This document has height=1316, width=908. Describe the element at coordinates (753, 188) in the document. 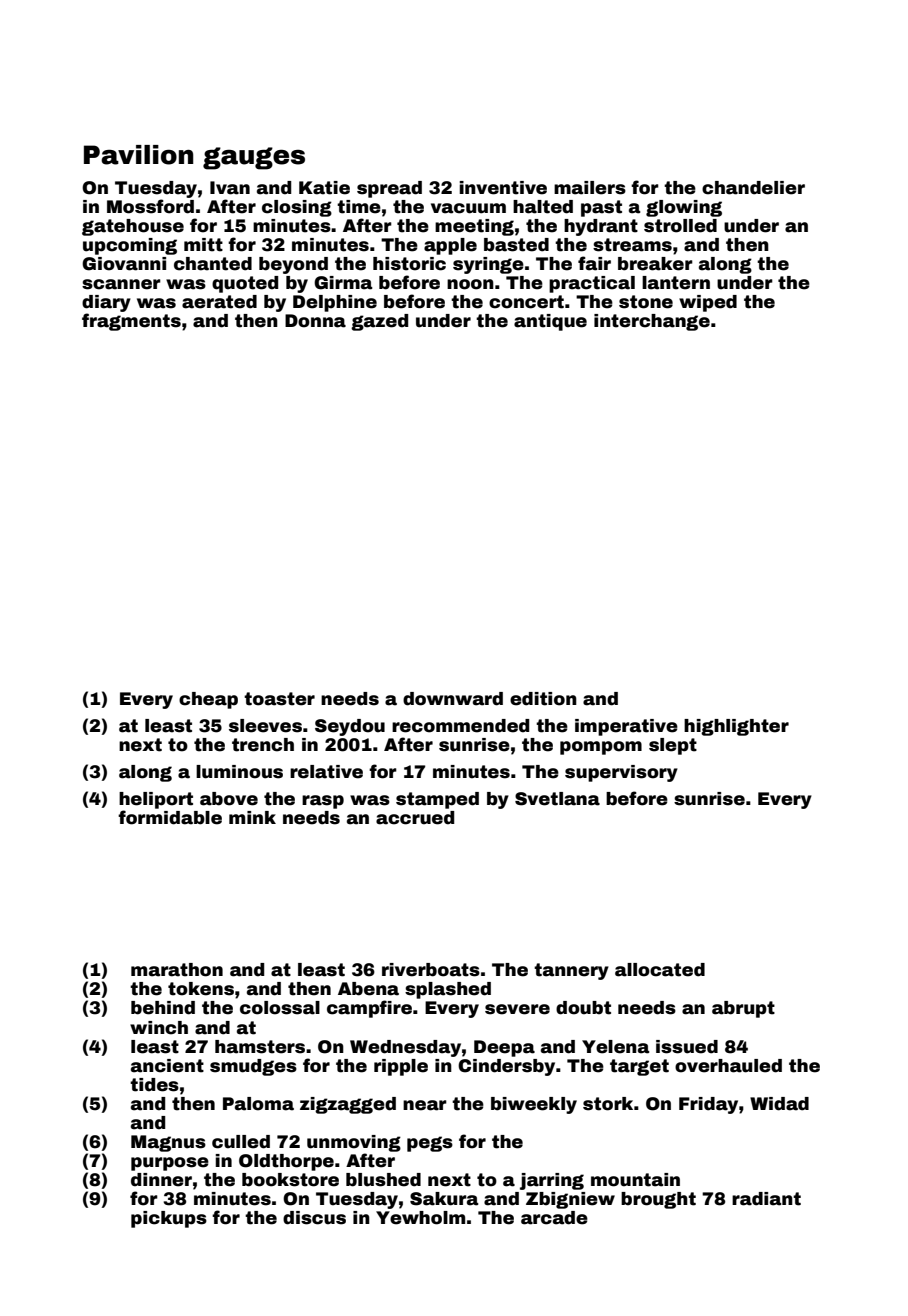

I see `chandelier` at that location.
